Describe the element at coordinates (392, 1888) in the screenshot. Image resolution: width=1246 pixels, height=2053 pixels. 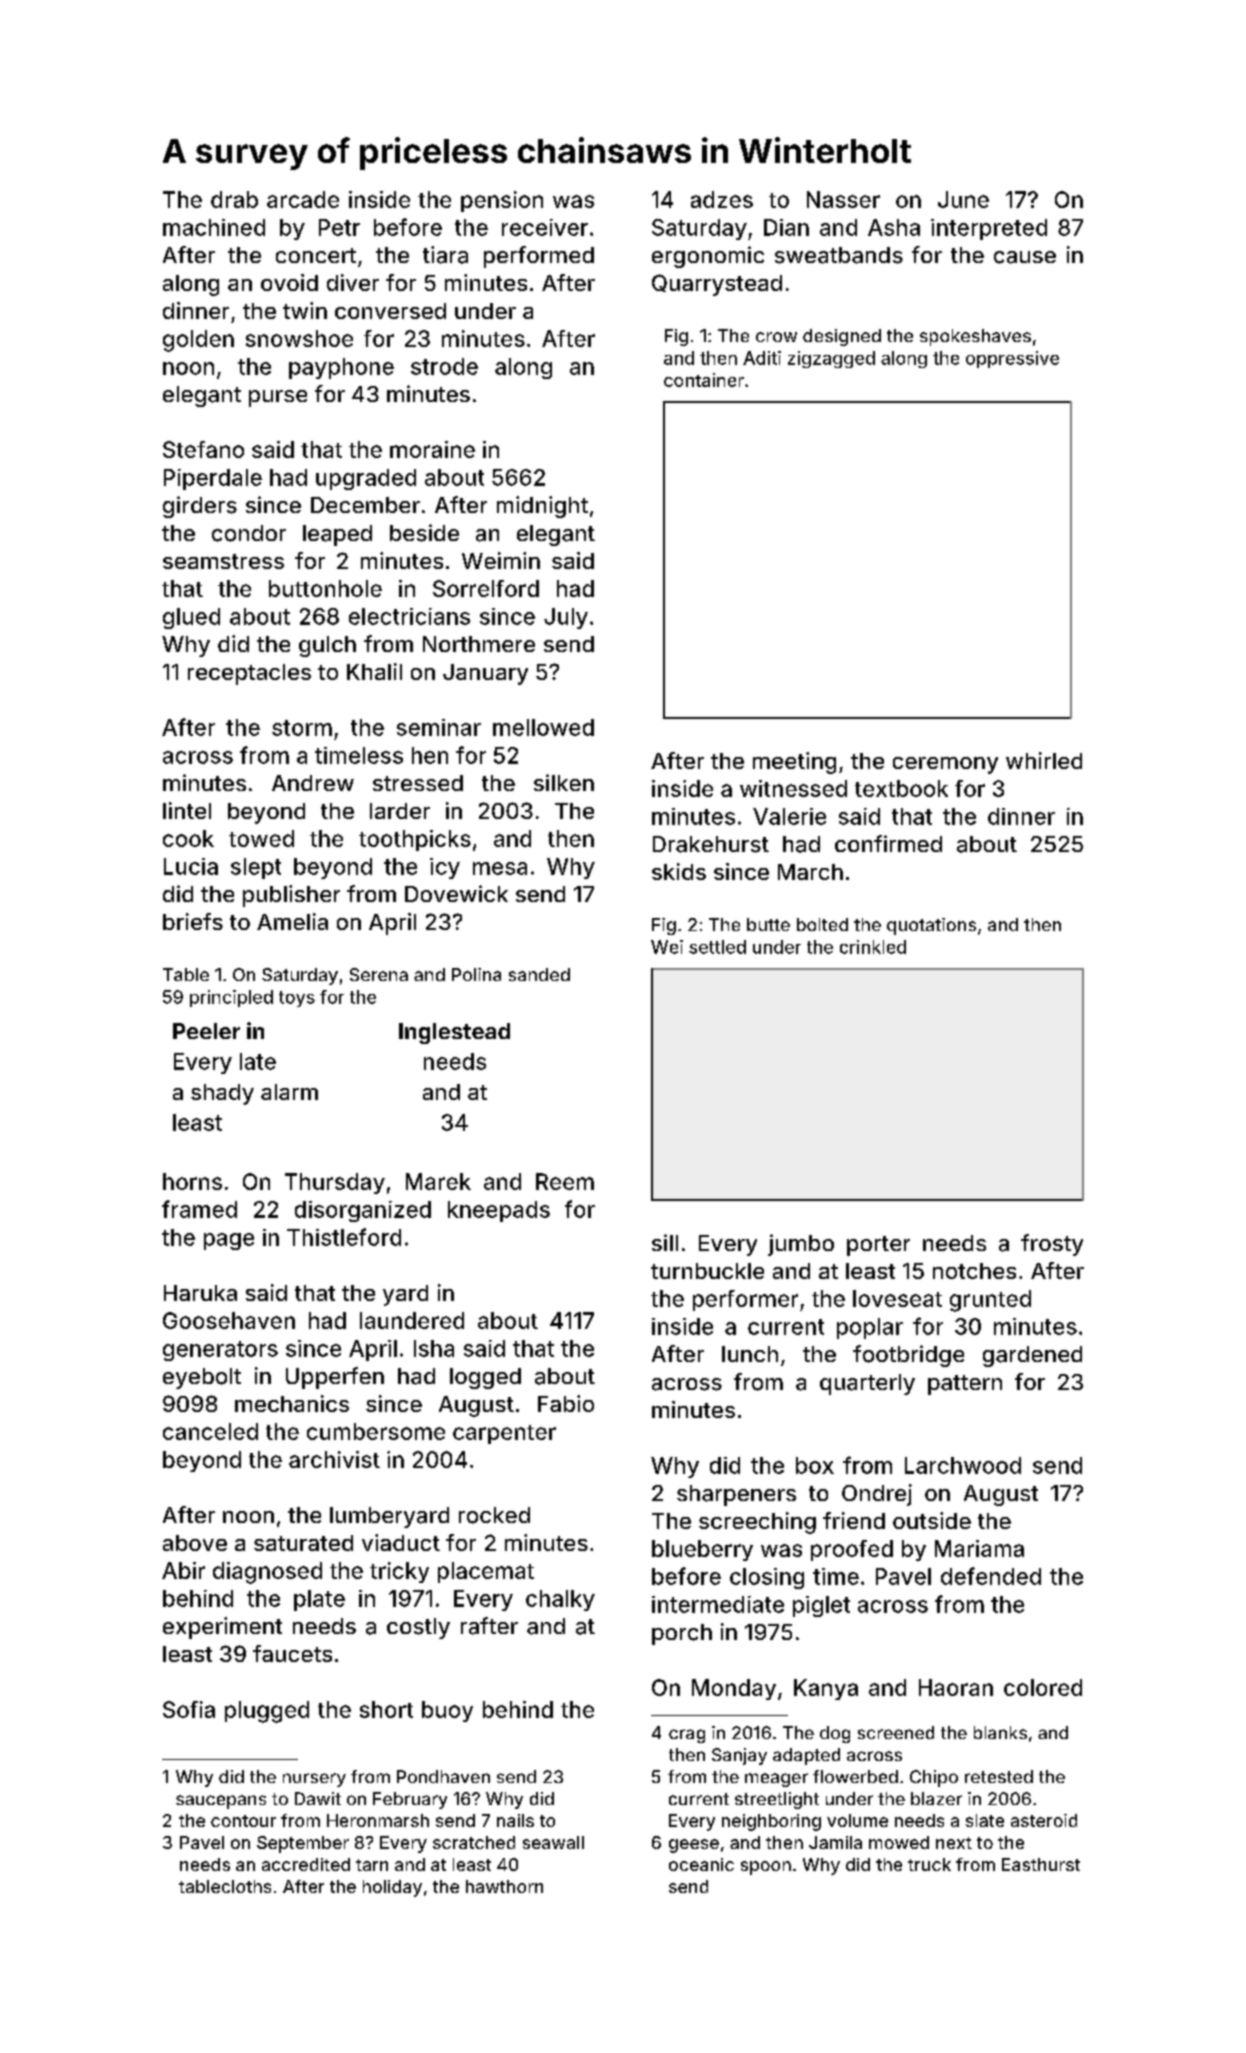
I see `holiday` at that location.
